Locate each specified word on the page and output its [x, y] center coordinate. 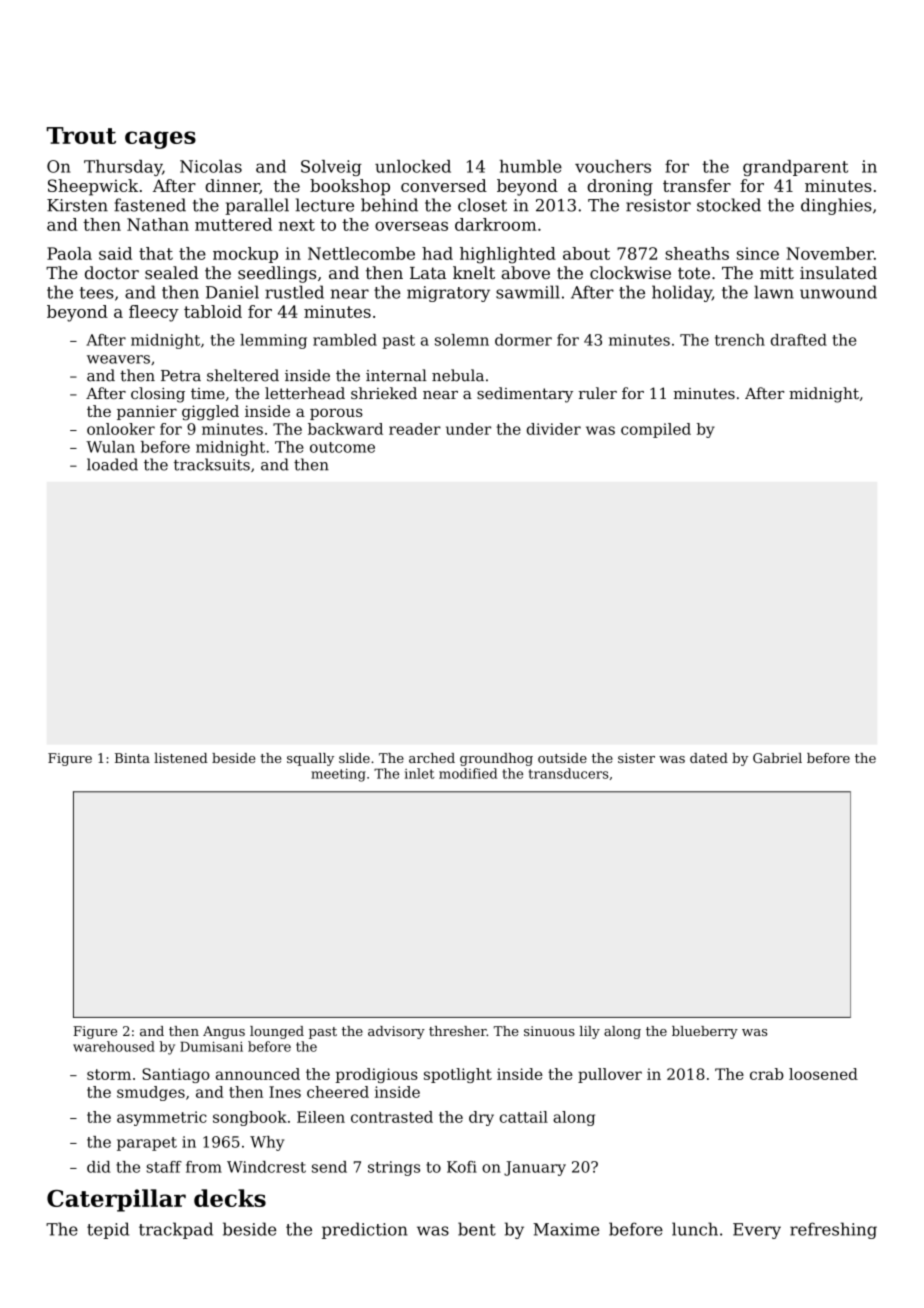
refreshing [833, 1230]
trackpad [176, 1230]
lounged [277, 1032]
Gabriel [777, 758]
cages [160, 140]
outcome [342, 447]
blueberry [705, 1032]
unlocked [413, 166]
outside [562, 758]
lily [589, 1032]
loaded [112, 464]
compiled [656, 430]
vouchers [613, 166]
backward [345, 429]
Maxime [566, 1229]
